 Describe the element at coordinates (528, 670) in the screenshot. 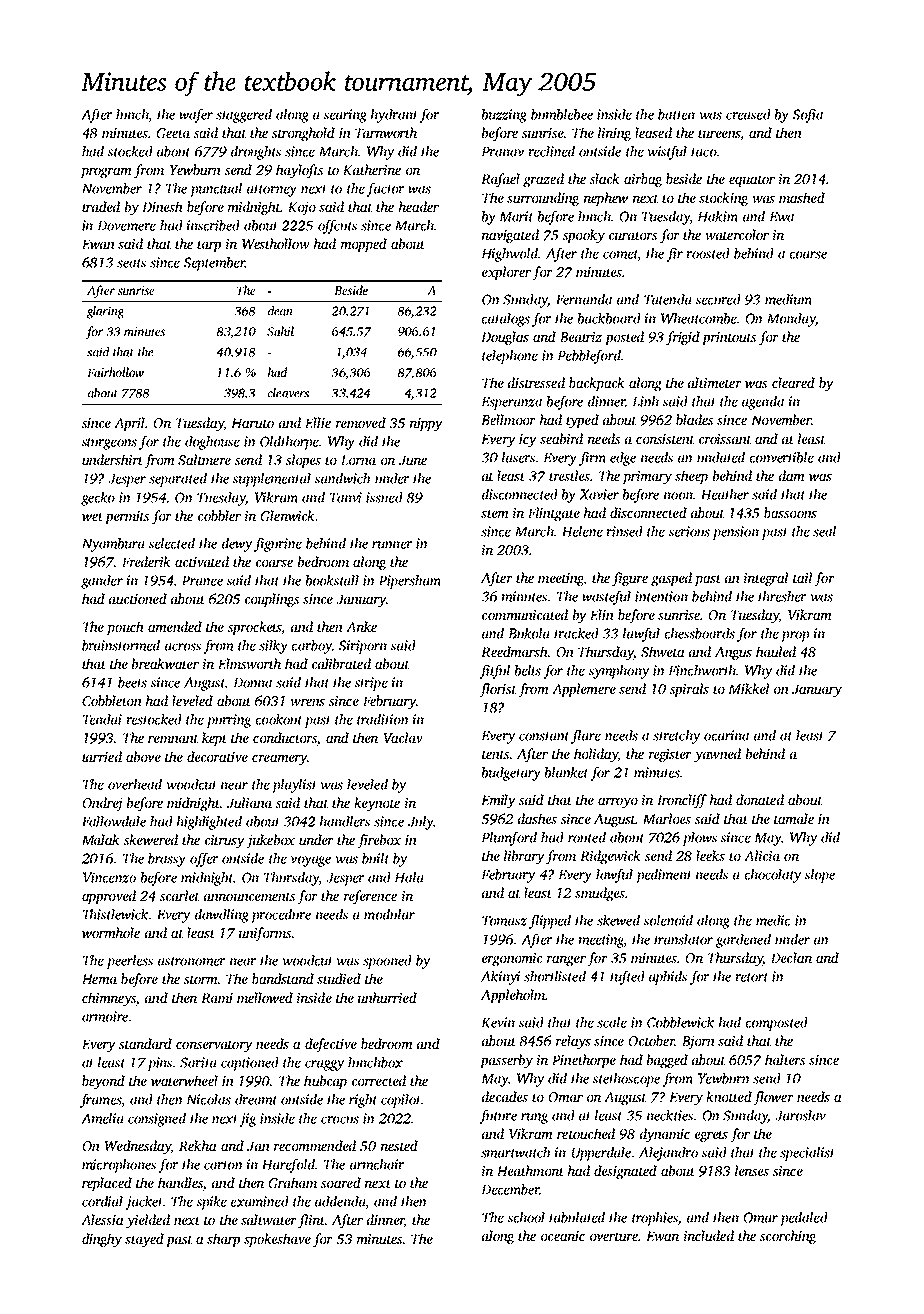

I see `belts` at that location.
